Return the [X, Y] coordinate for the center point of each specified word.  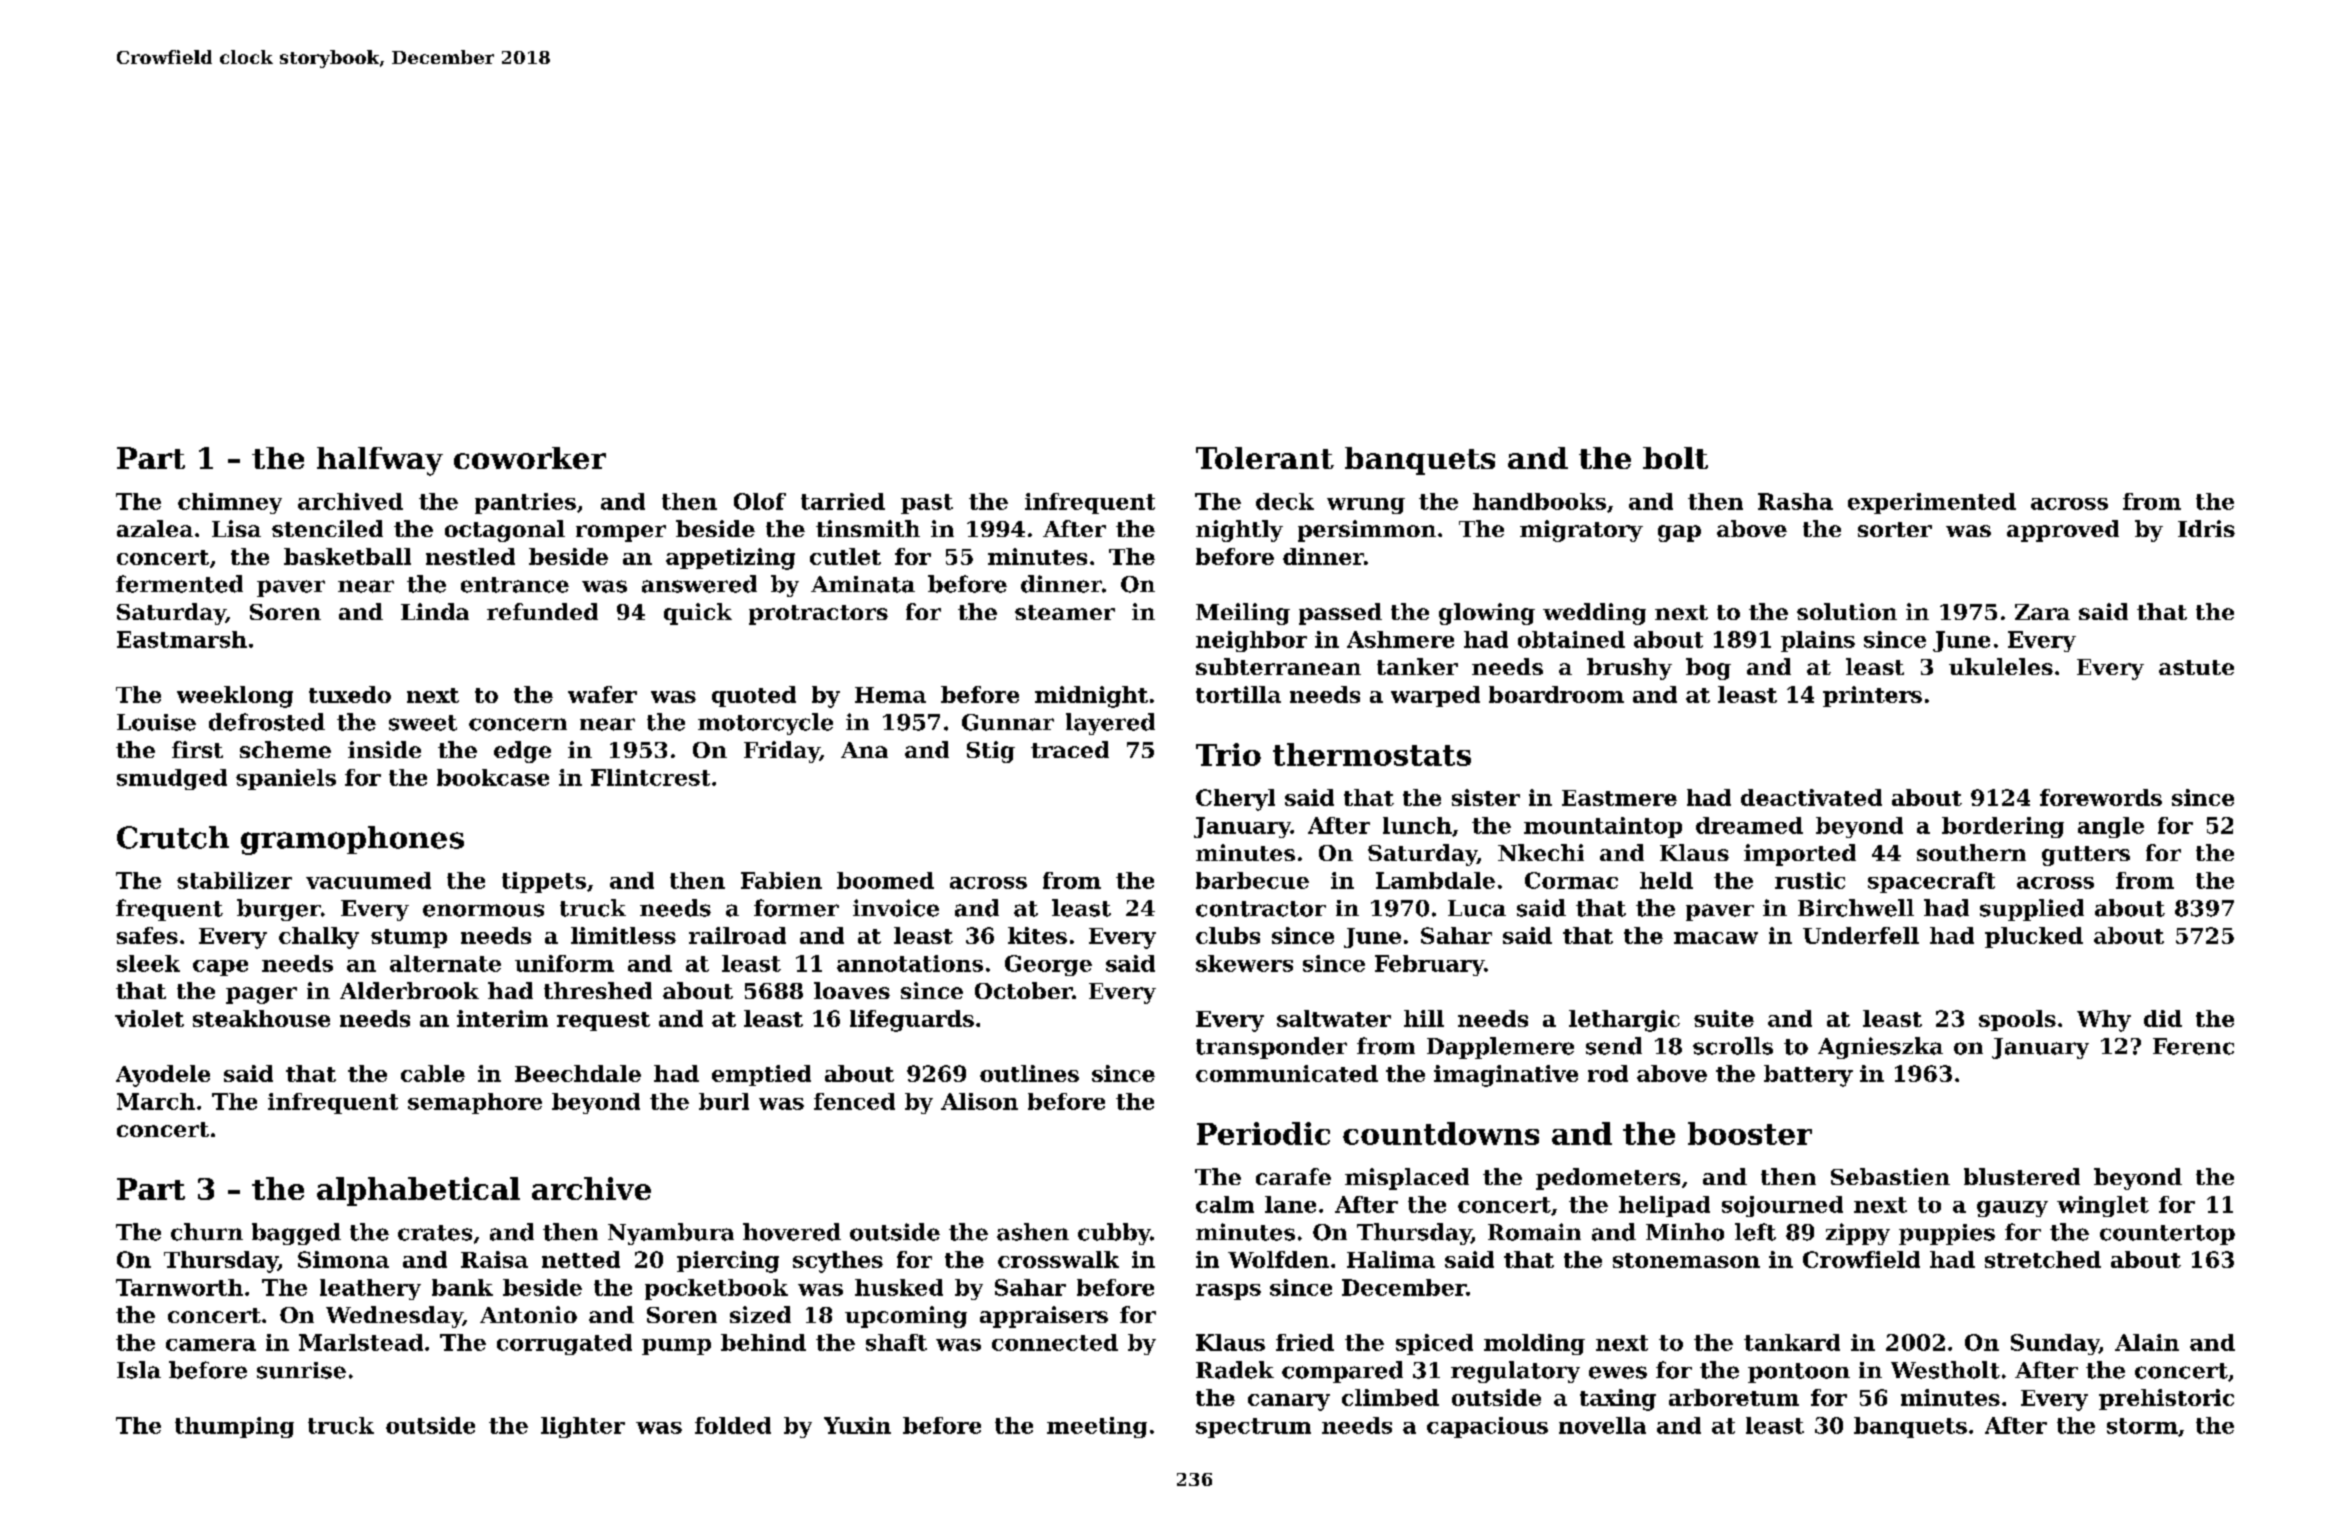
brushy [1629, 669]
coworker [530, 458]
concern [518, 724]
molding [1534, 1344]
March [156, 1101]
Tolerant [1265, 458]
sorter [1895, 529]
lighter [583, 1427]
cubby [1114, 1234]
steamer [1065, 612]
